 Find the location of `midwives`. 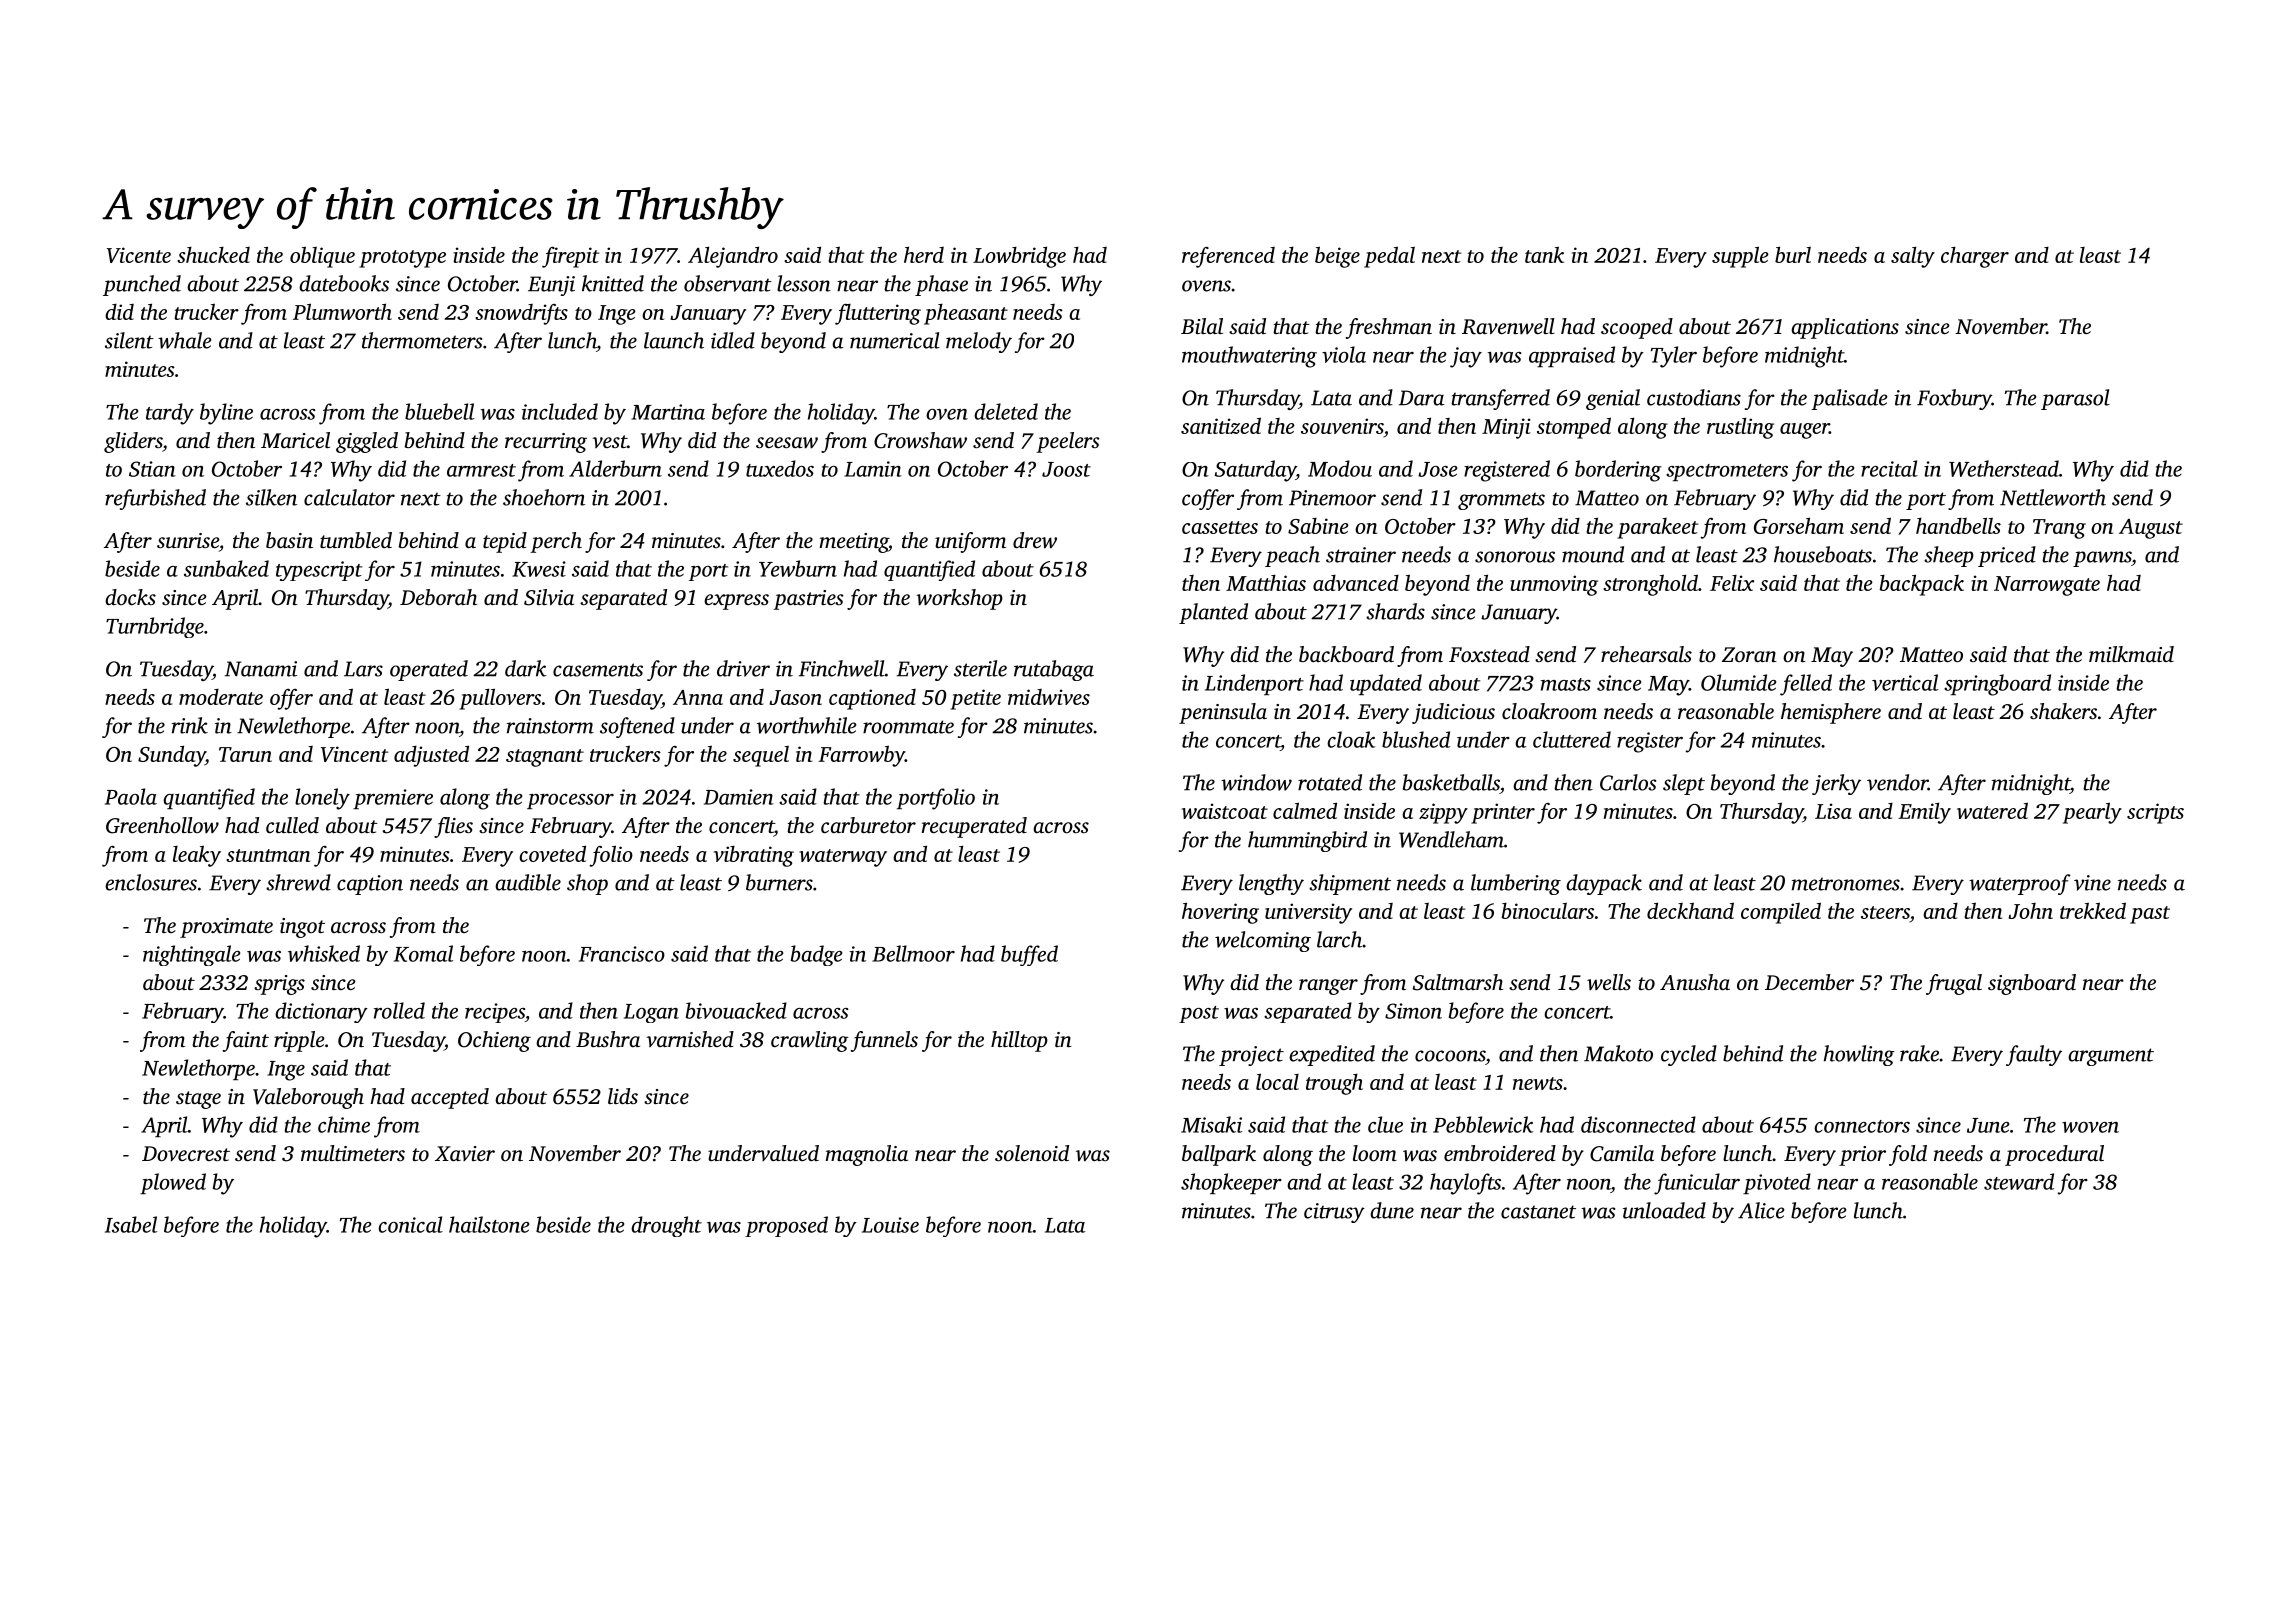

midwives is located at coordinates (1049, 697).
